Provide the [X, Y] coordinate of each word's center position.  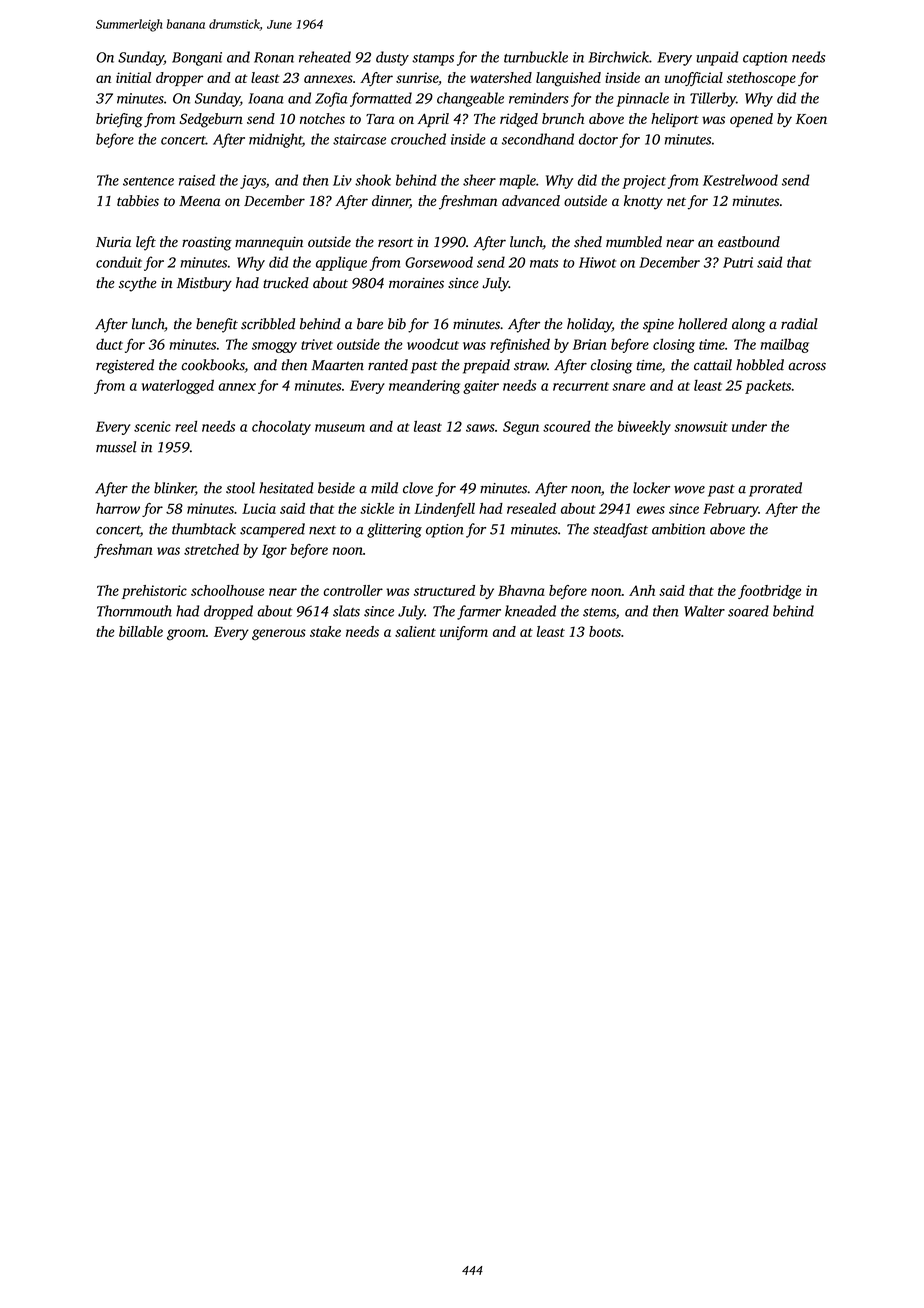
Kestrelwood [740, 180]
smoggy [274, 347]
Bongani [197, 59]
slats [346, 611]
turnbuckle [536, 57]
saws [480, 428]
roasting [207, 244]
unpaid [717, 58]
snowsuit [701, 426]
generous [279, 634]
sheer [479, 180]
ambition [678, 529]
